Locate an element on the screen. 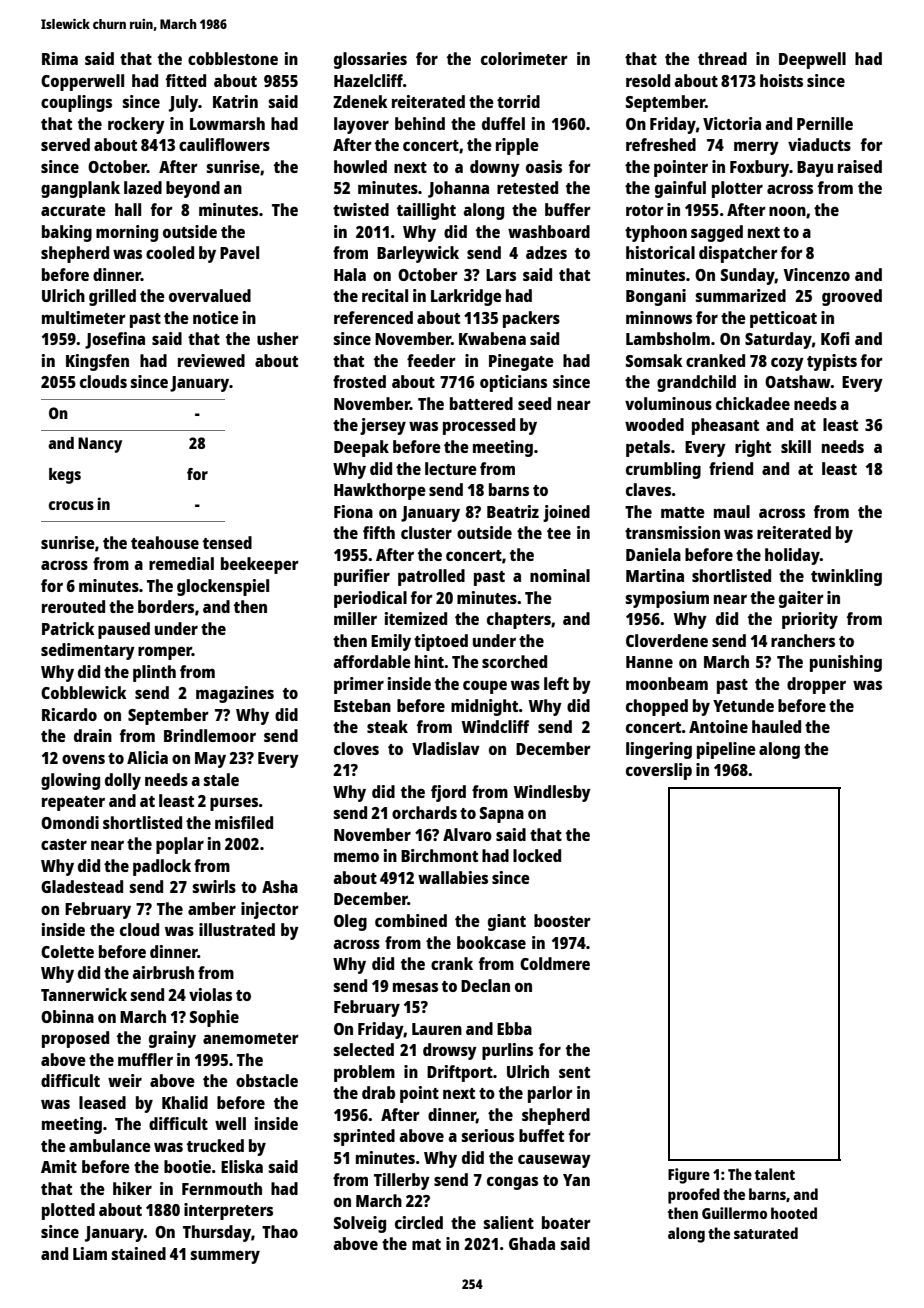 This screenshot has width=924, height=1308. Kofi is located at coordinates (835, 338).
